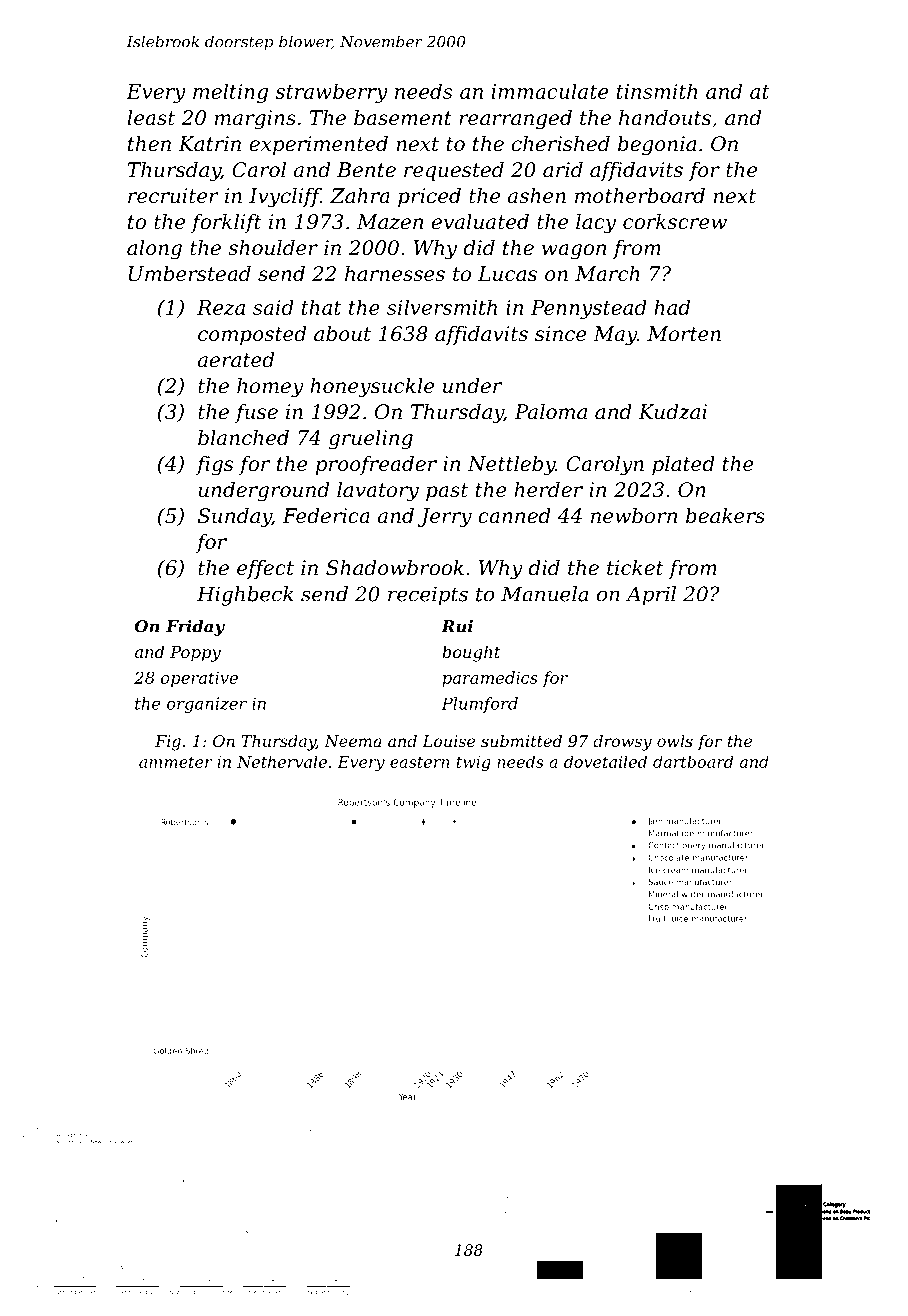 This screenshot has width=908, height=1316. Describe the element at coordinates (403, 118) in the screenshot. I see `basement` at that location.
